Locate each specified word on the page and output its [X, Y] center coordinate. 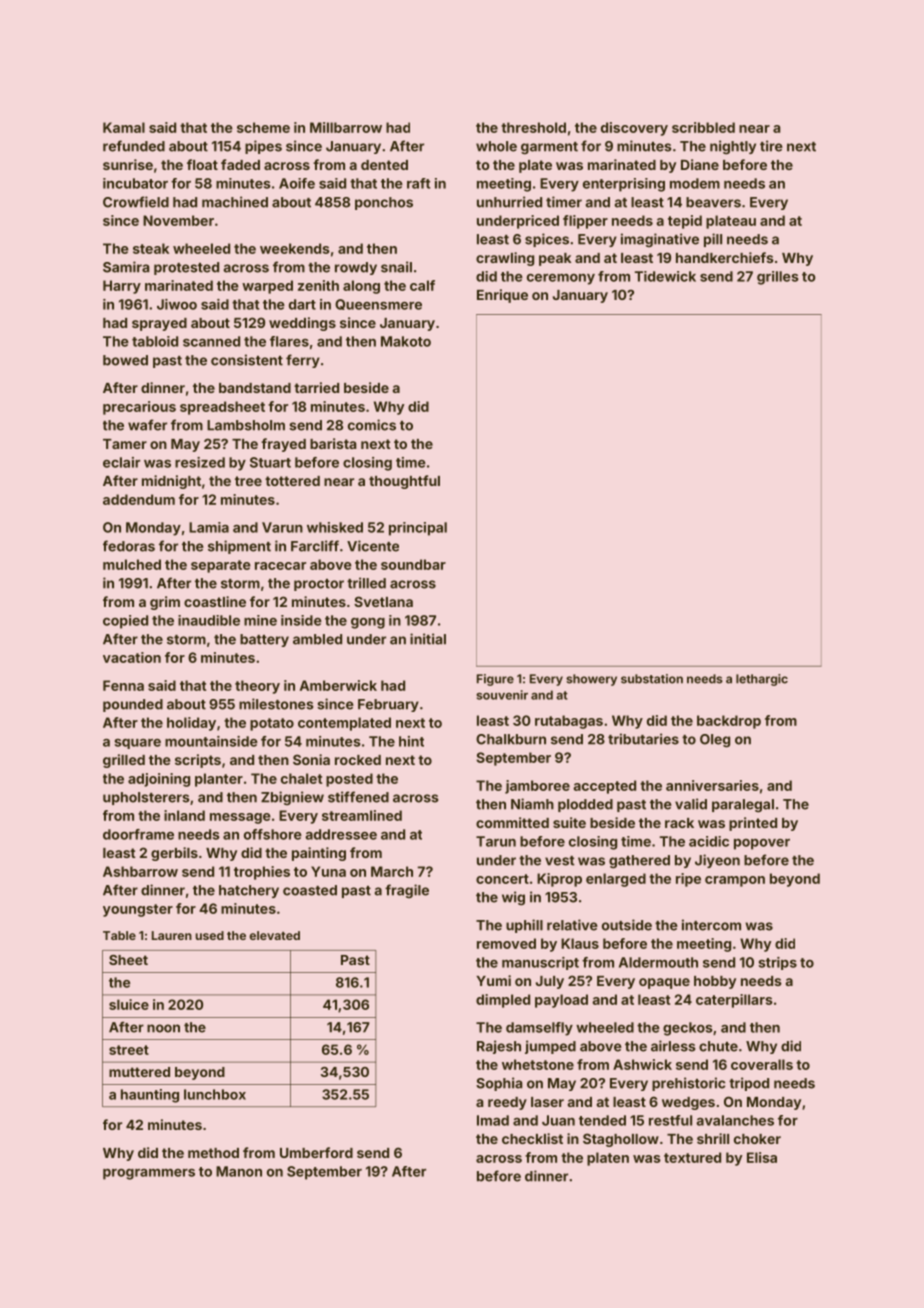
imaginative [660, 240]
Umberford [316, 1152]
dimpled [503, 1001]
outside [627, 925]
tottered [292, 481]
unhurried [509, 202]
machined [235, 202]
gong [368, 623]
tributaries [643, 739]
